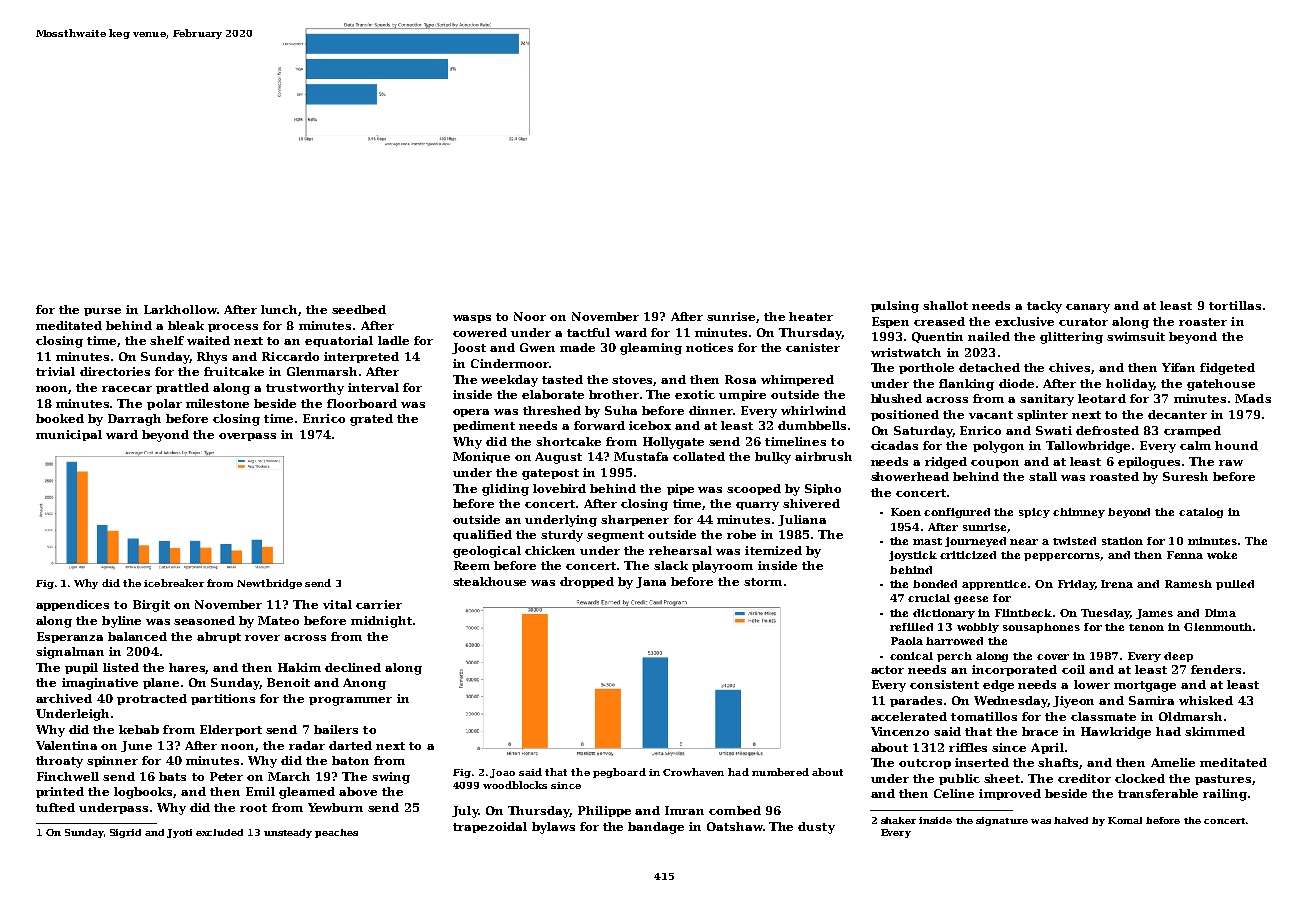  Describe the element at coordinates (1201, 513) in the page. I see `catalog` at that location.
